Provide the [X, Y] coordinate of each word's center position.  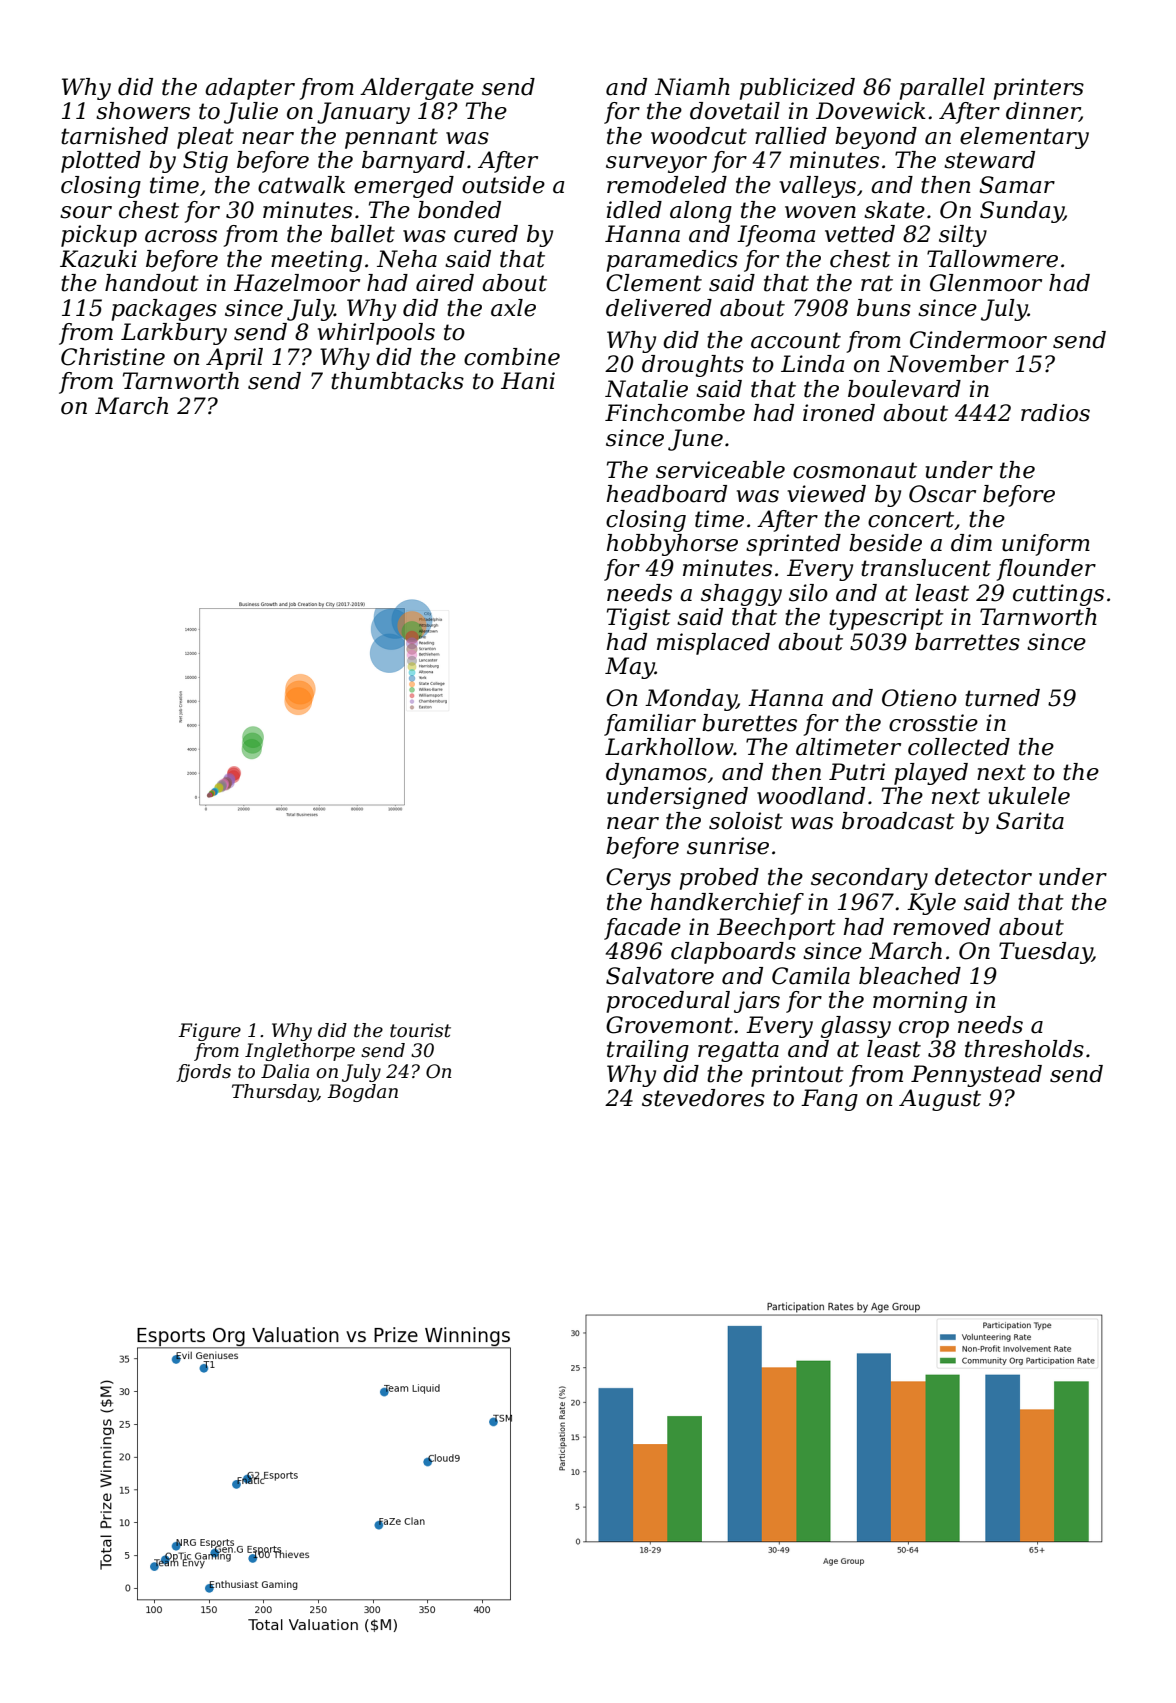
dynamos [656, 774]
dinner [1043, 112]
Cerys [638, 879]
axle [513, 308]
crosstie [933, 723]
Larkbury [174, 334]
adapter [250, 89]
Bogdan [362, 1093]
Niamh [692, 87]
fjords [203, 1073]
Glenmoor [986, 283]
